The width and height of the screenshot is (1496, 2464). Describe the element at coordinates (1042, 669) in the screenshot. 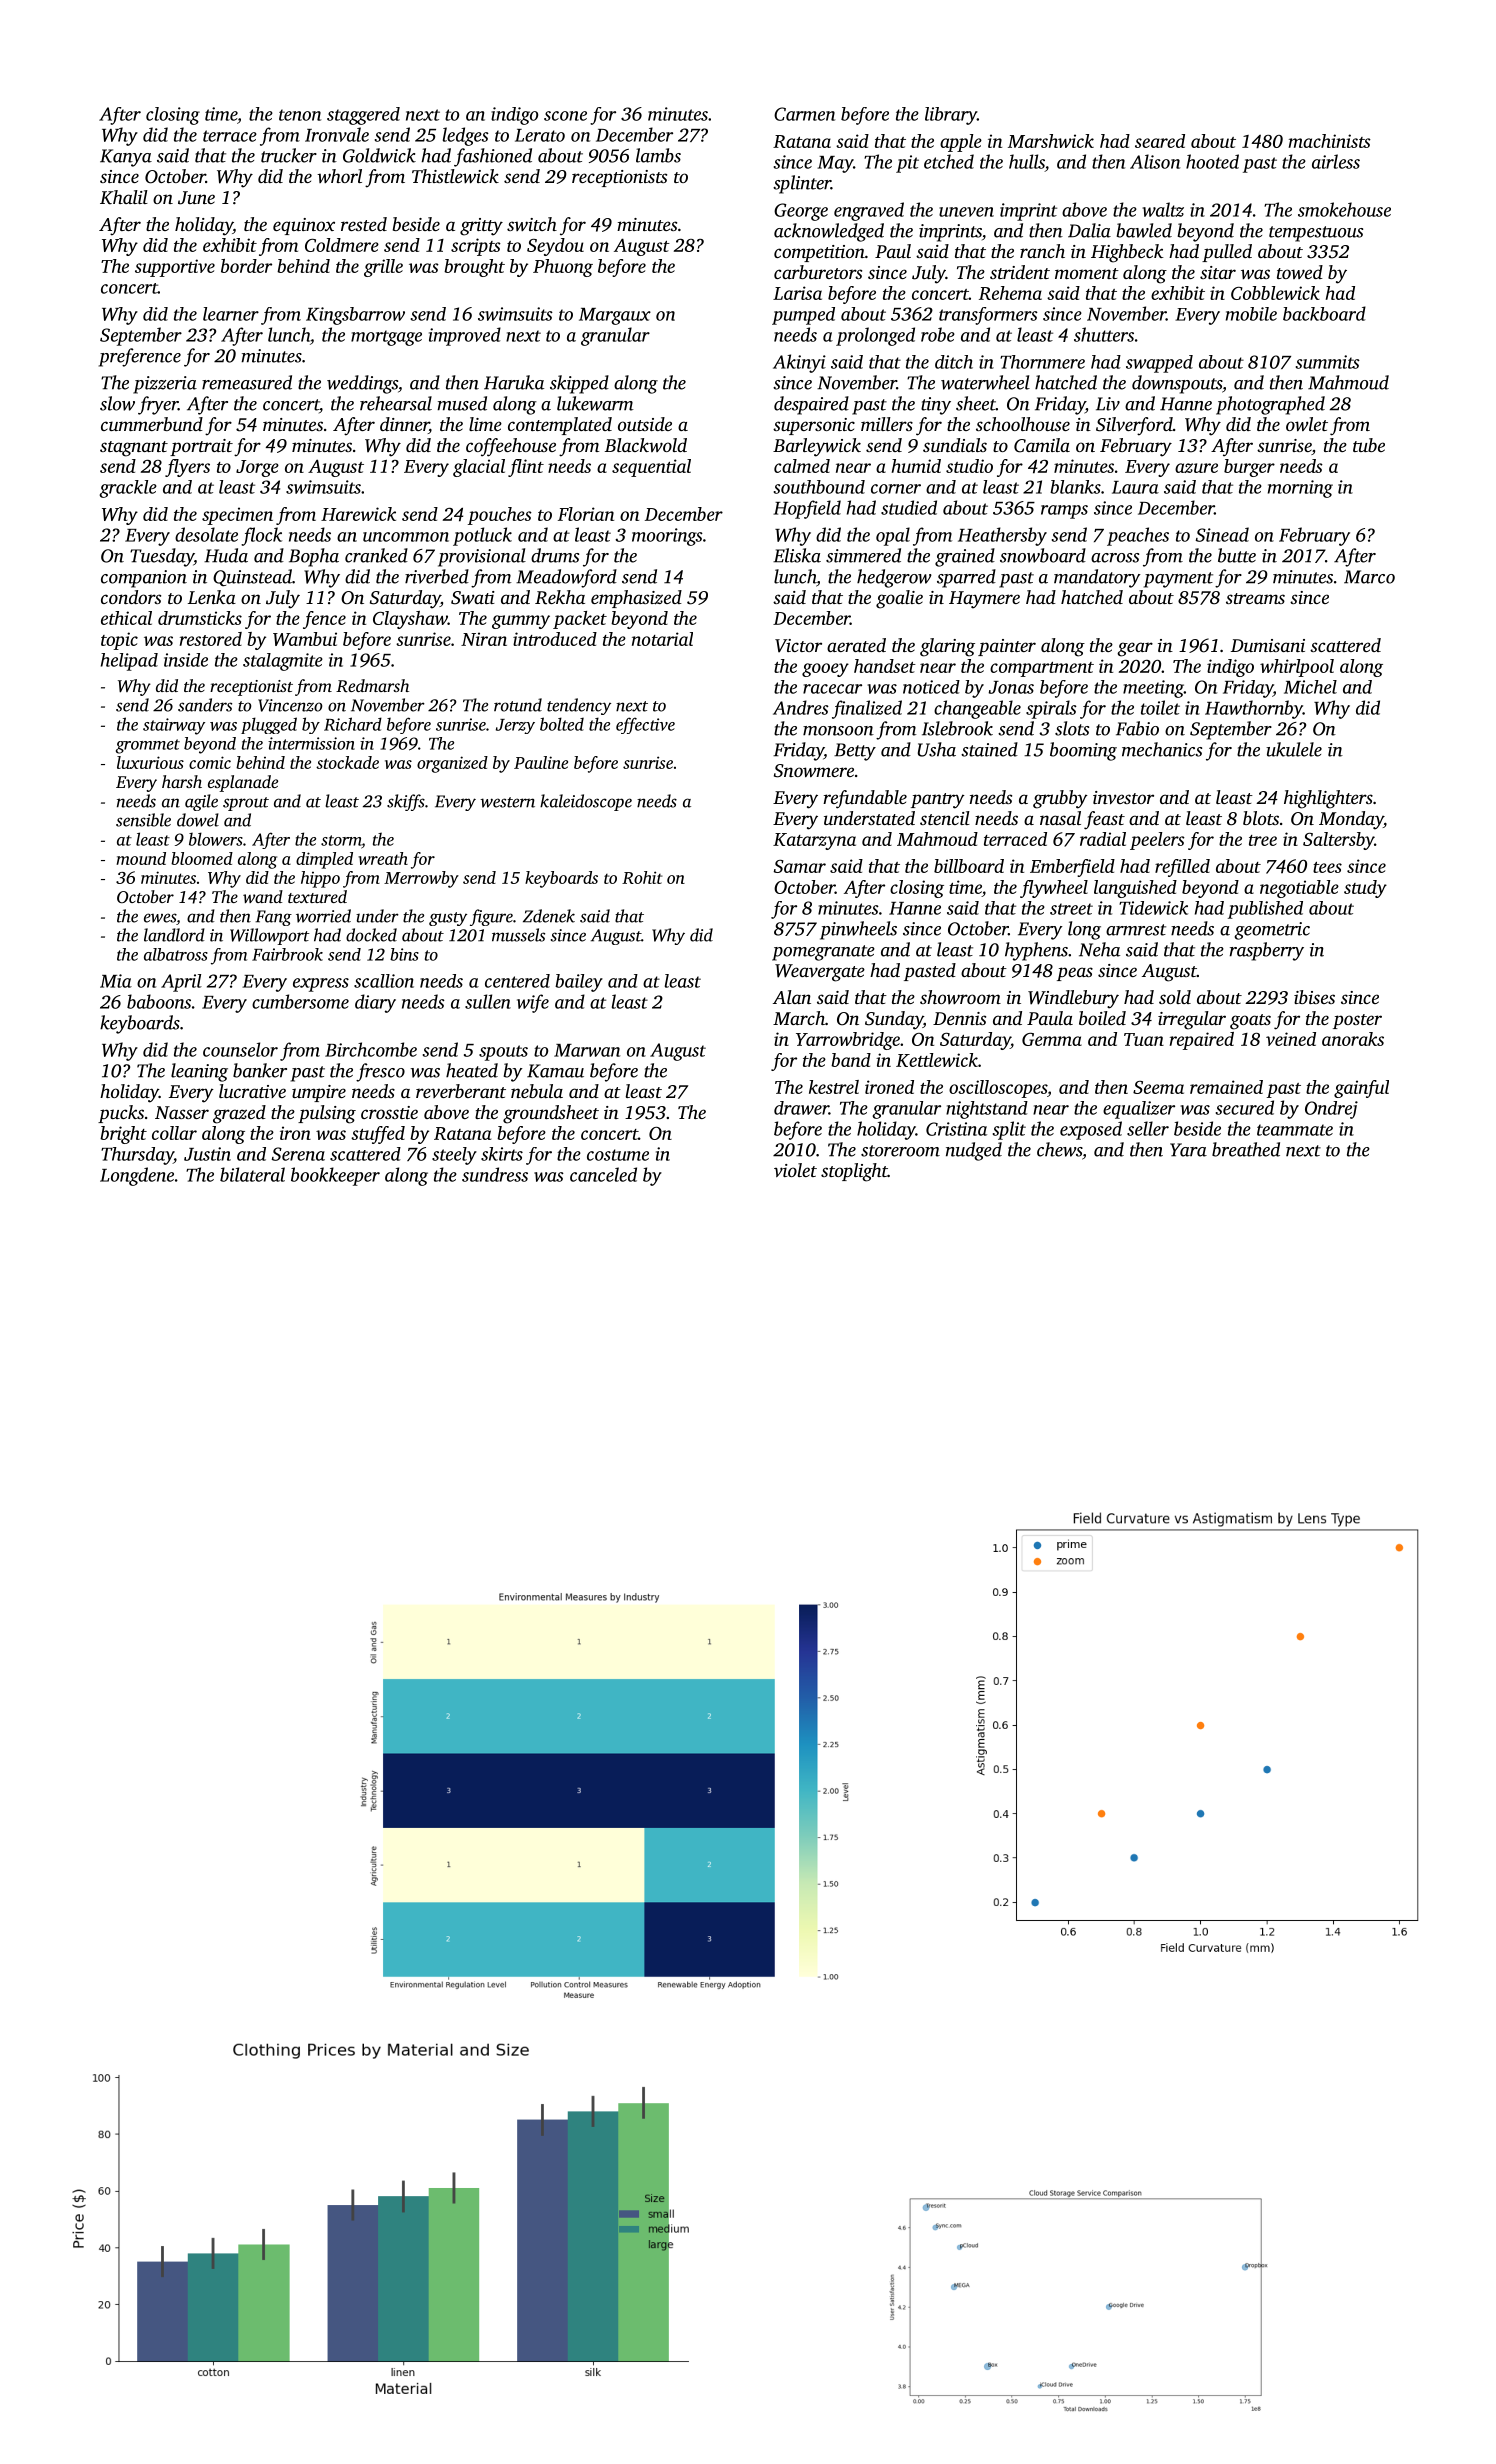

I see `compartment` at that location.
